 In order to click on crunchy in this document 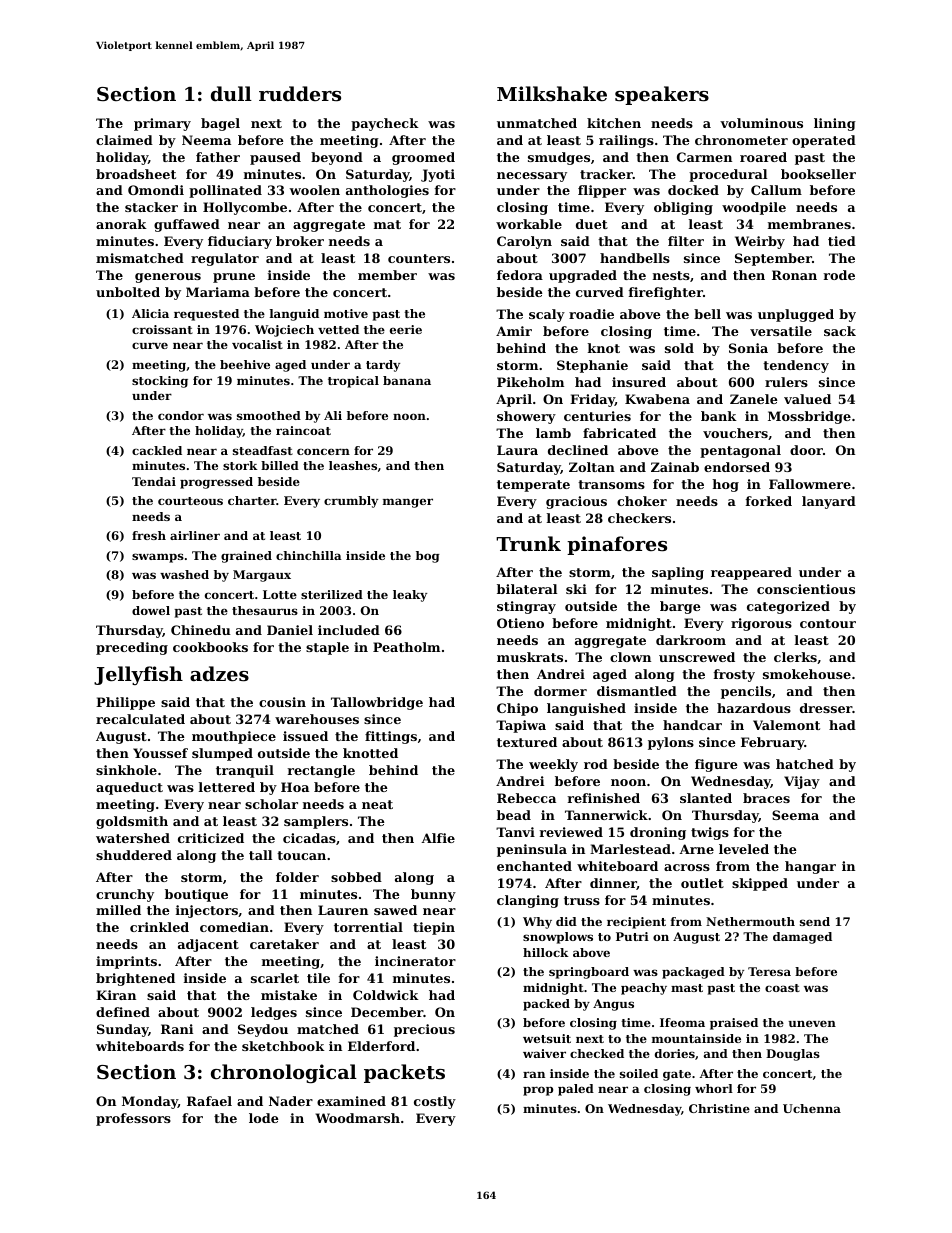, I will do `click(125, 895)`.
